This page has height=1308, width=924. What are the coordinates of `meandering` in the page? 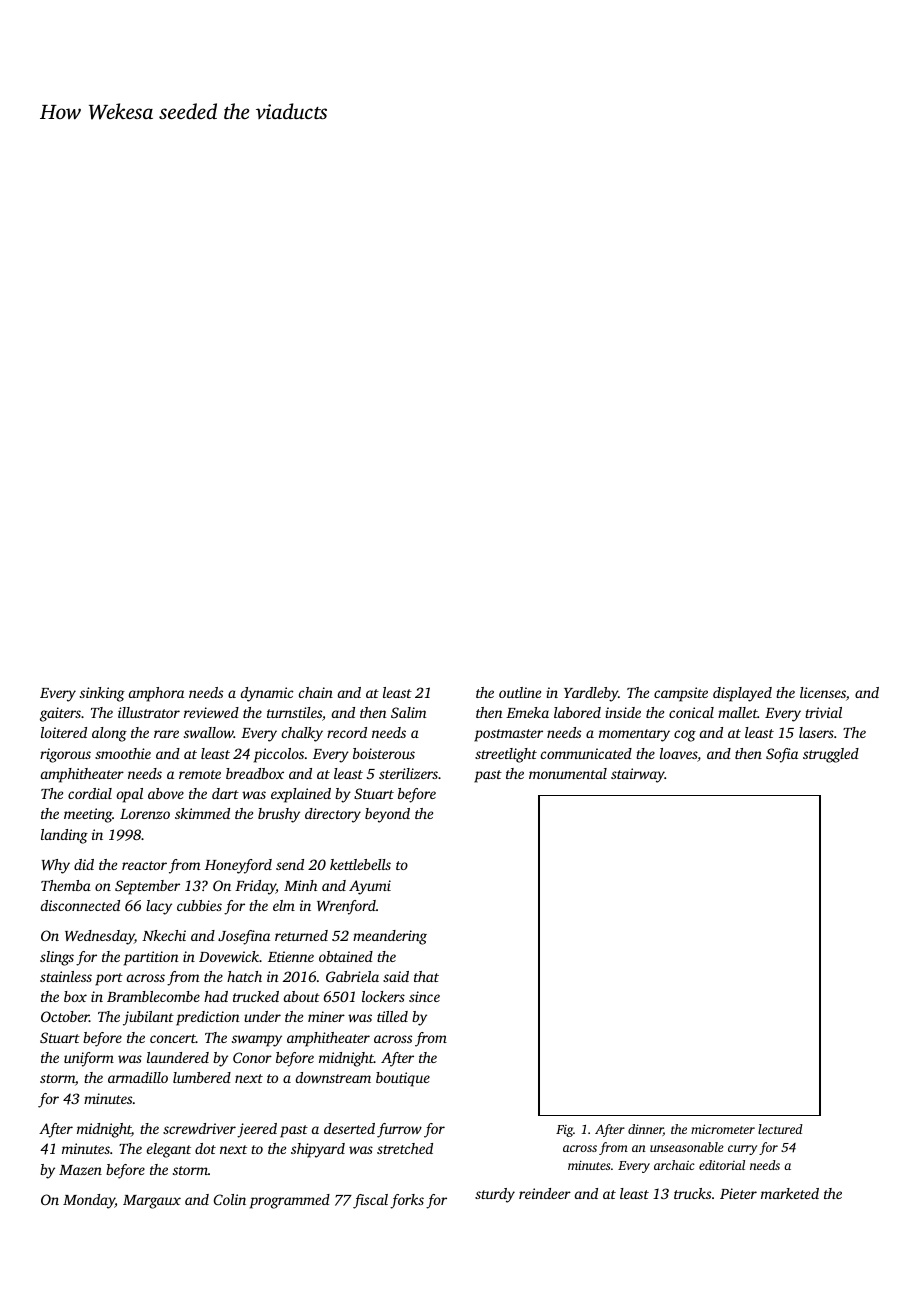 It's located at (390, 937).
